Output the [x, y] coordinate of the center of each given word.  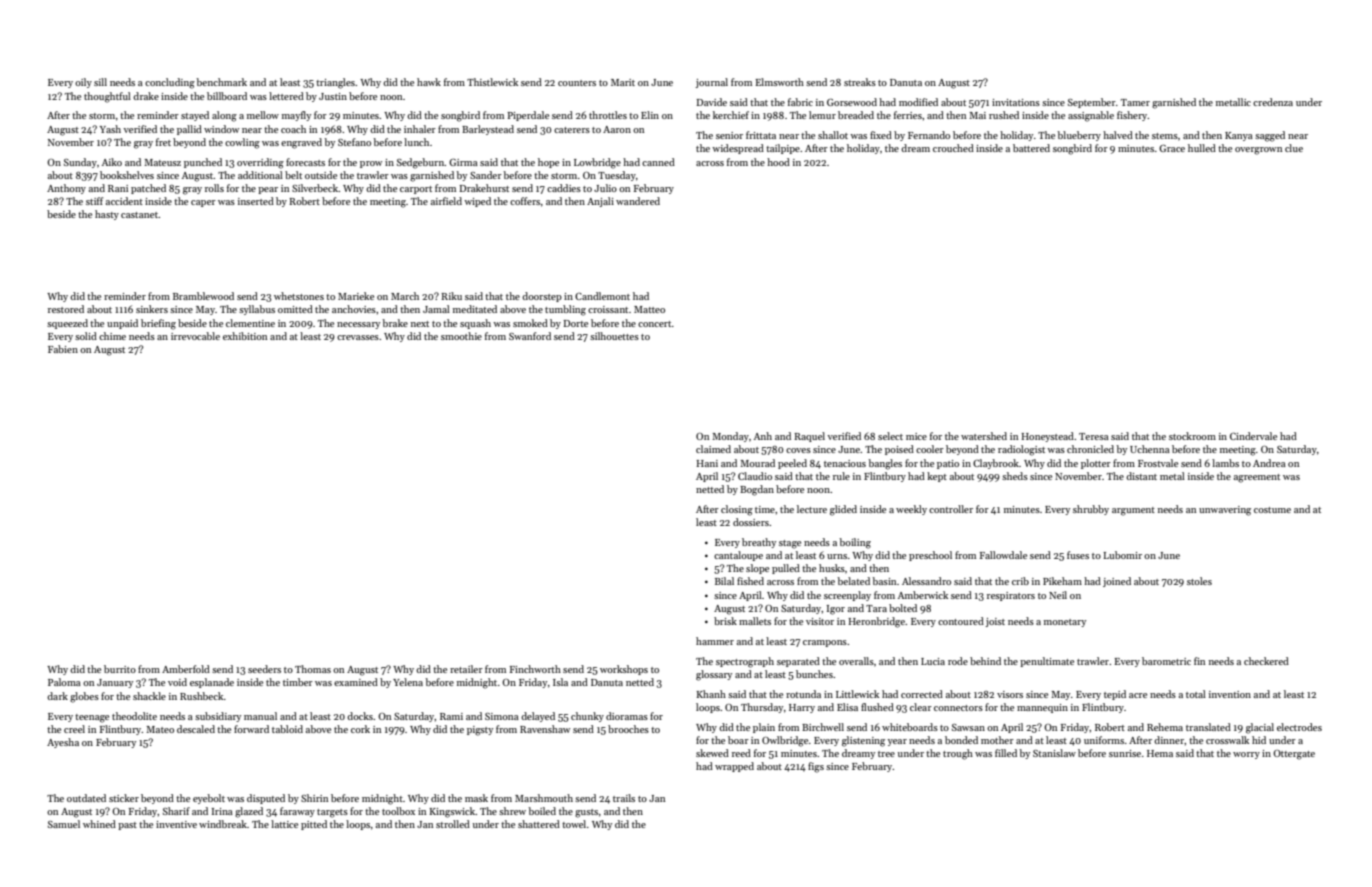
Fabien [63, 349]
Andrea [1269, 463]
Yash [110, 129]
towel [574, 824]
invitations [1016, 102]
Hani [707, 463]
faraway [297, 812]
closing [737, 510]
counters [577, 83]
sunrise [1125, 753]
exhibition [245, 336]
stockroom [1192, 436]
